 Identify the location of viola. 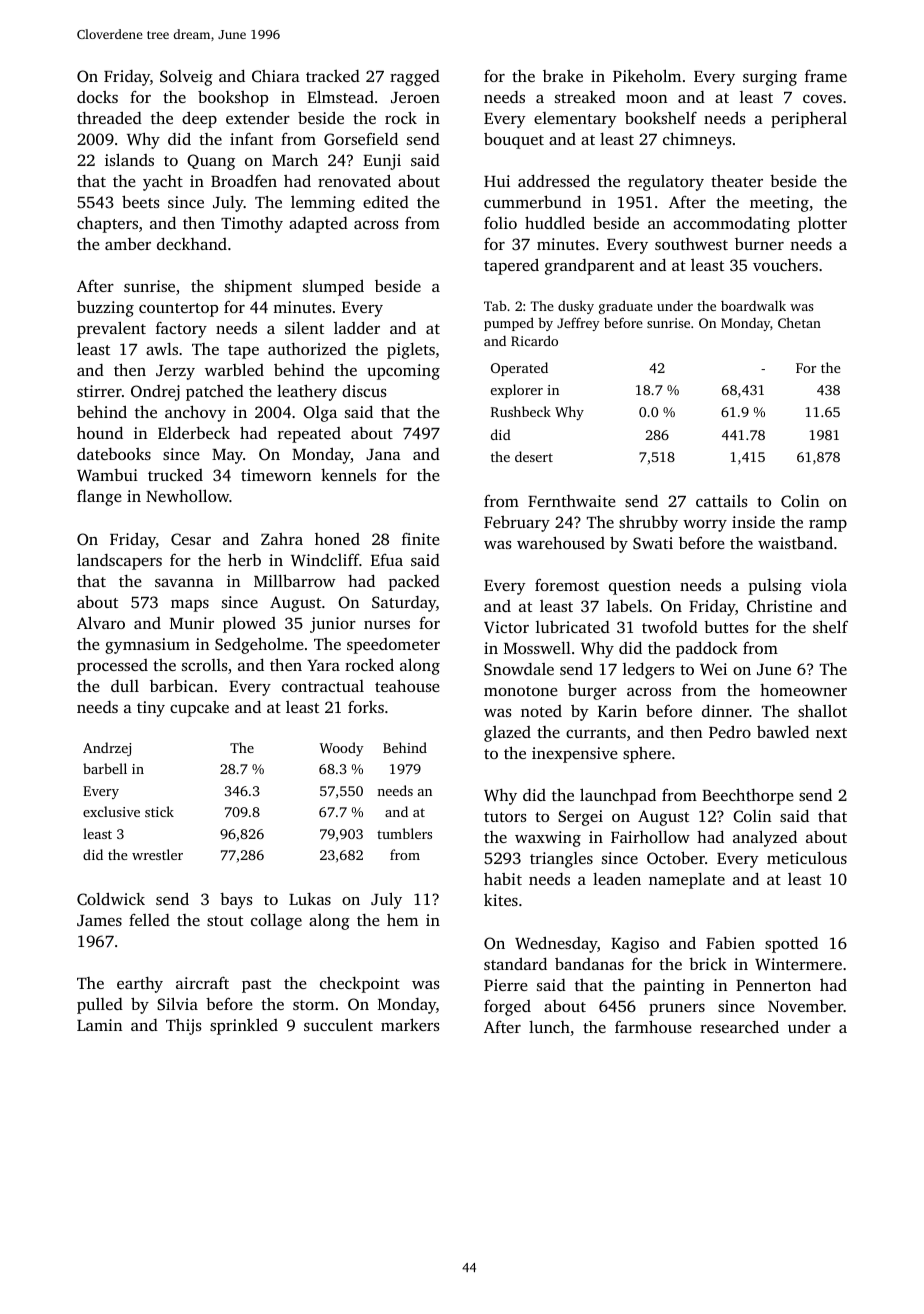
(829, 584).
